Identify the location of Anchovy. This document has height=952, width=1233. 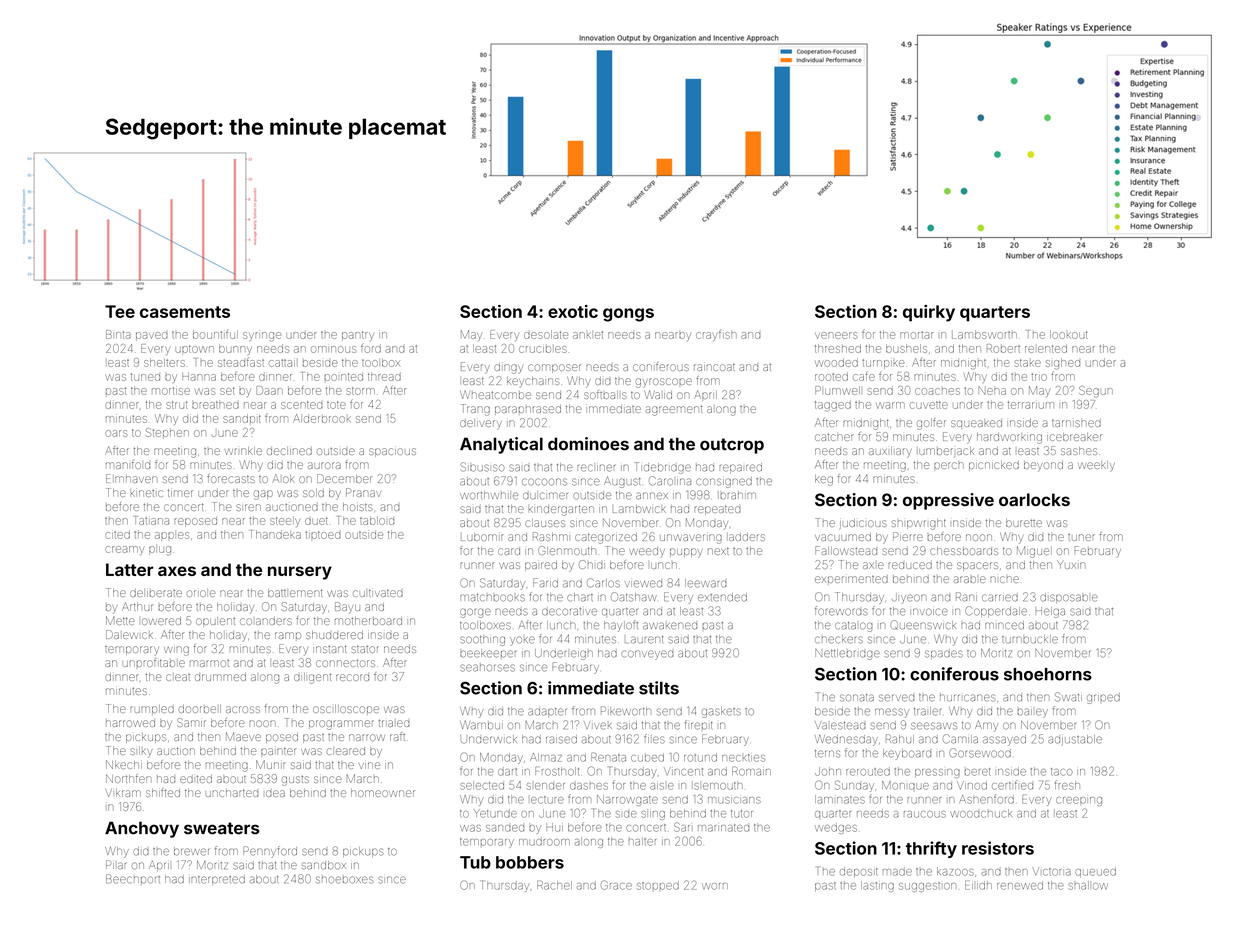
(142, 829).
